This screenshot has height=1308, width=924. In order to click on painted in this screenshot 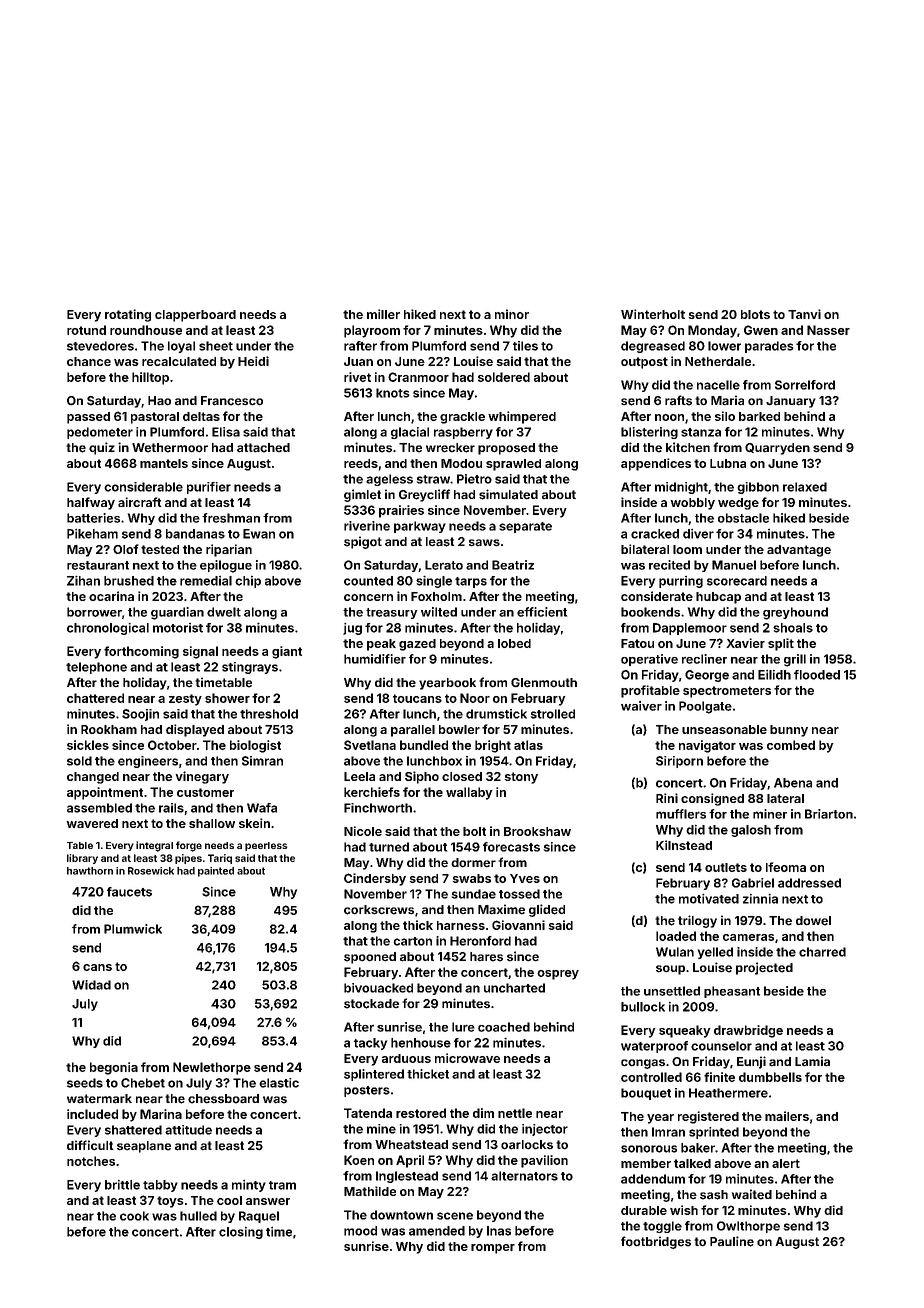, I will do `click(216, 872)`.
